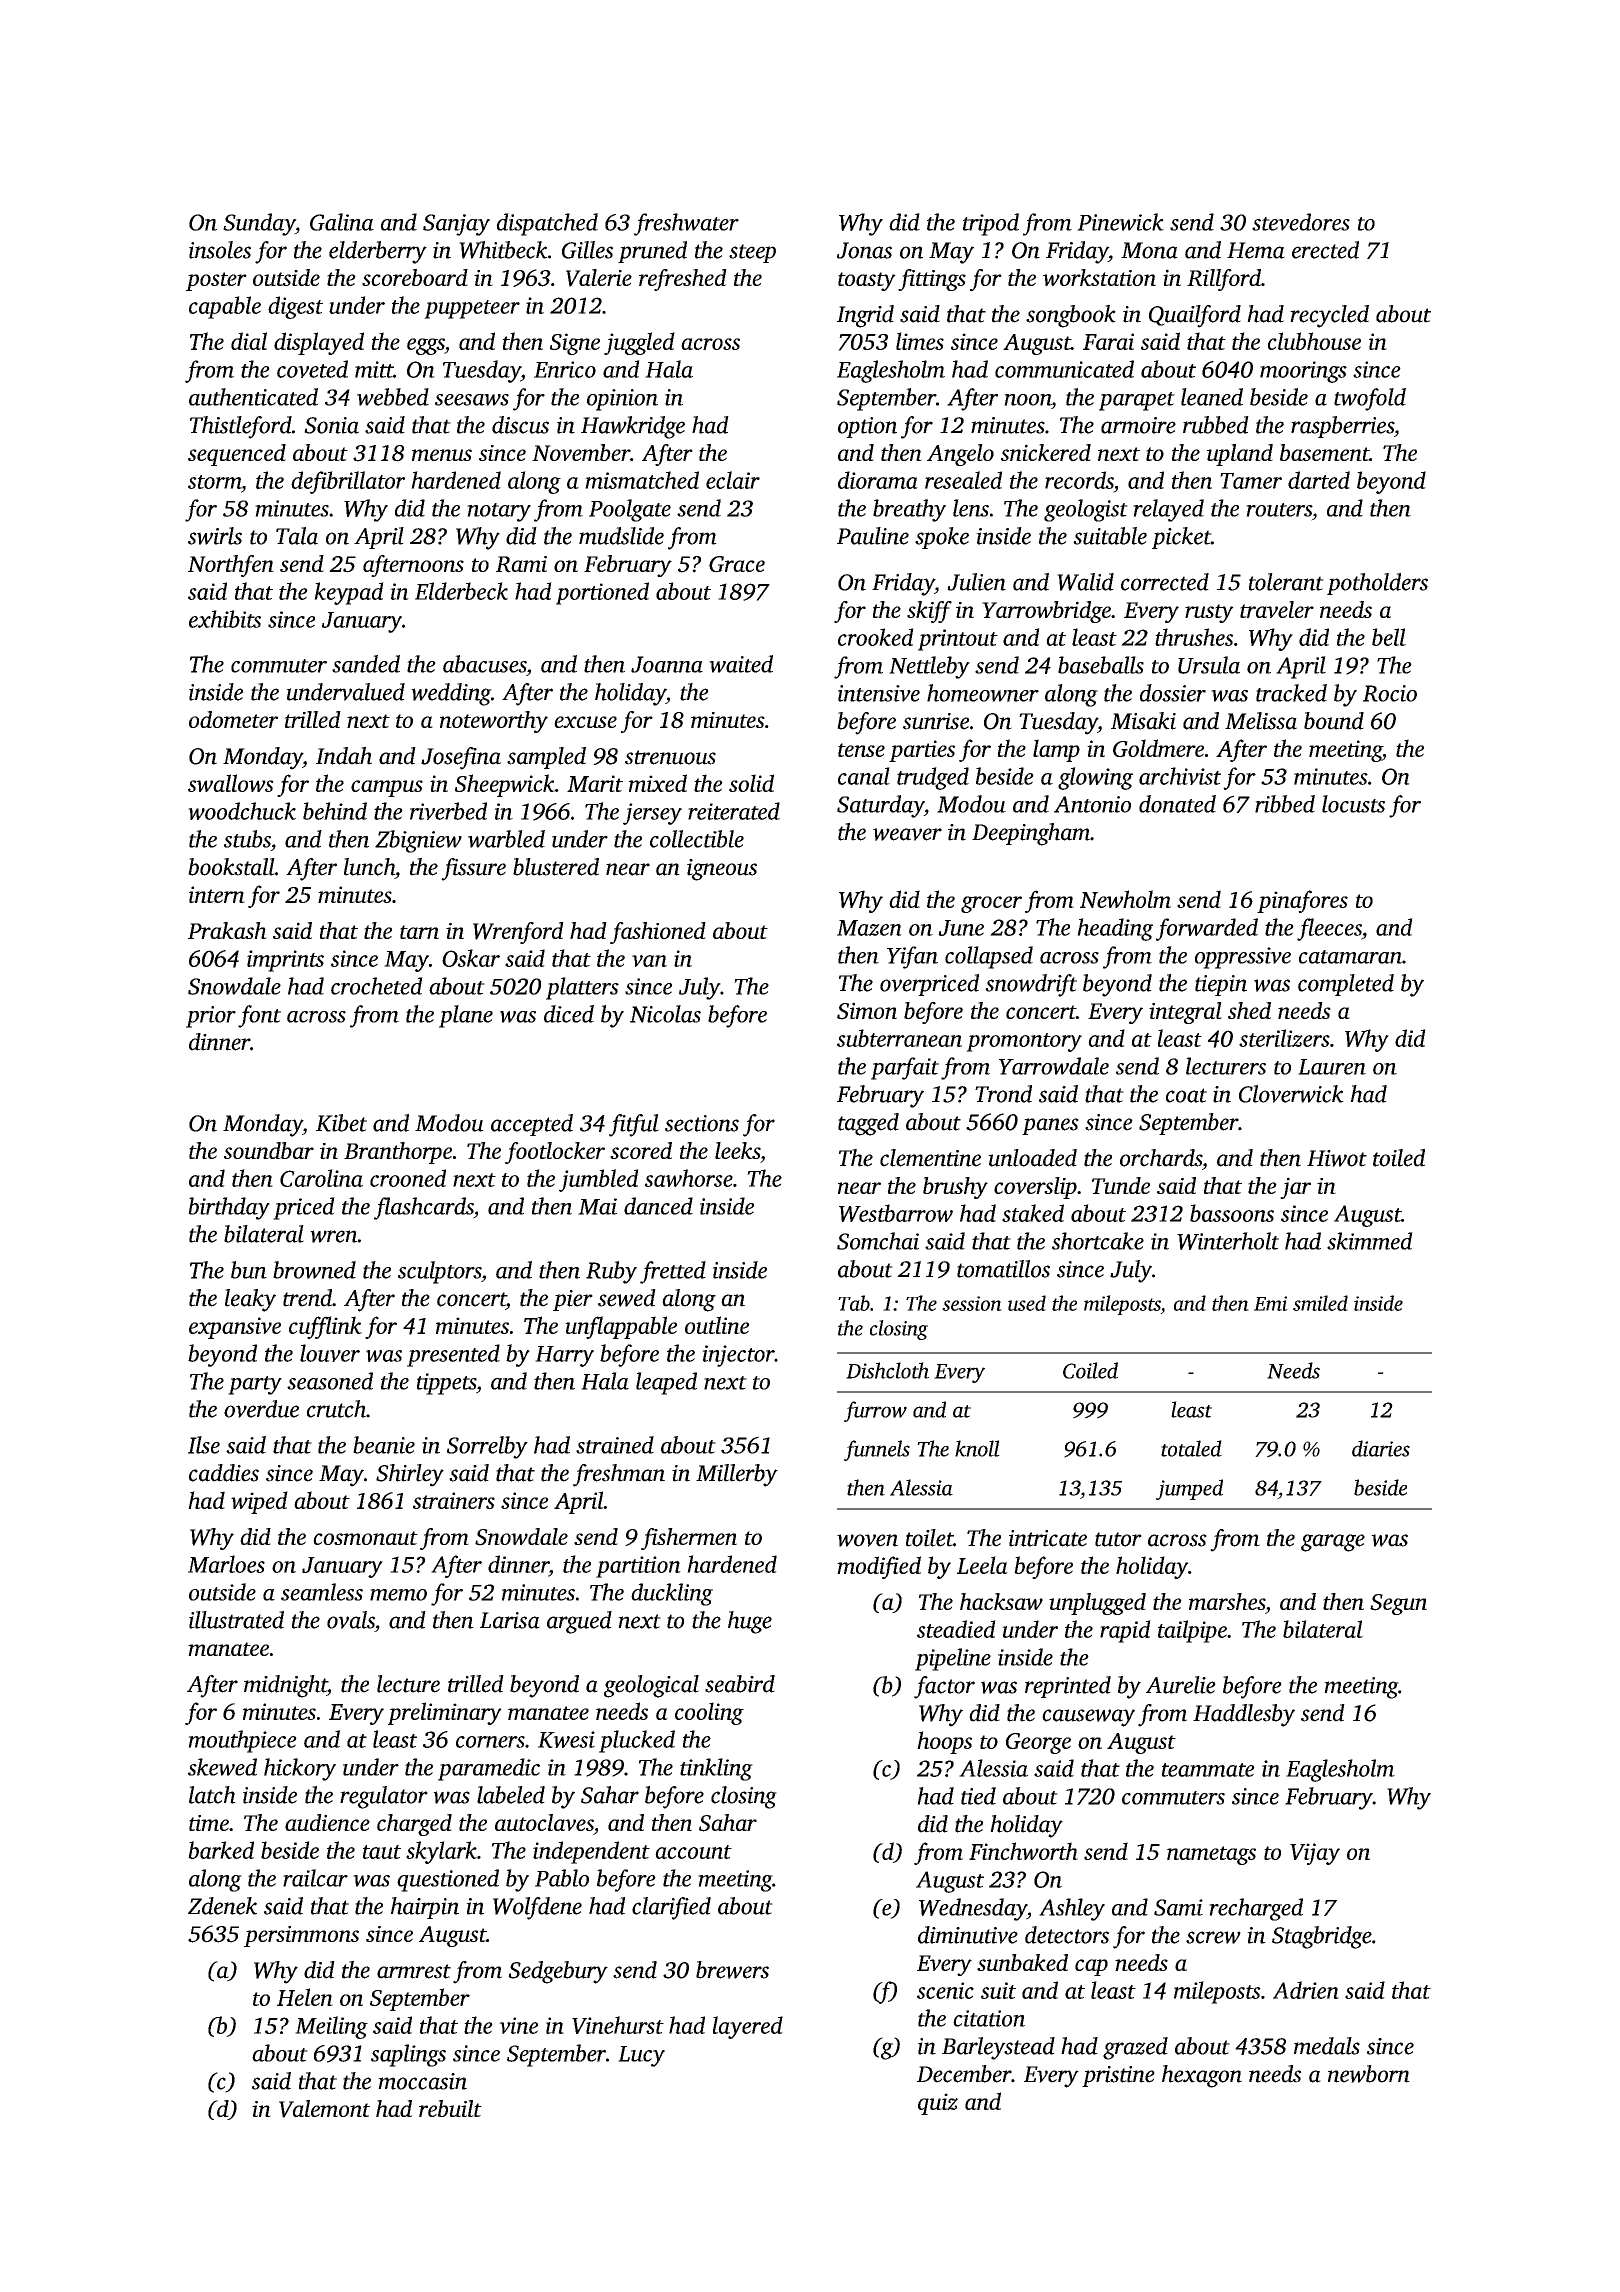  Describe the element at coordinates (537, 1908) in the screenshot. I see `Wolfdene` at that location.
